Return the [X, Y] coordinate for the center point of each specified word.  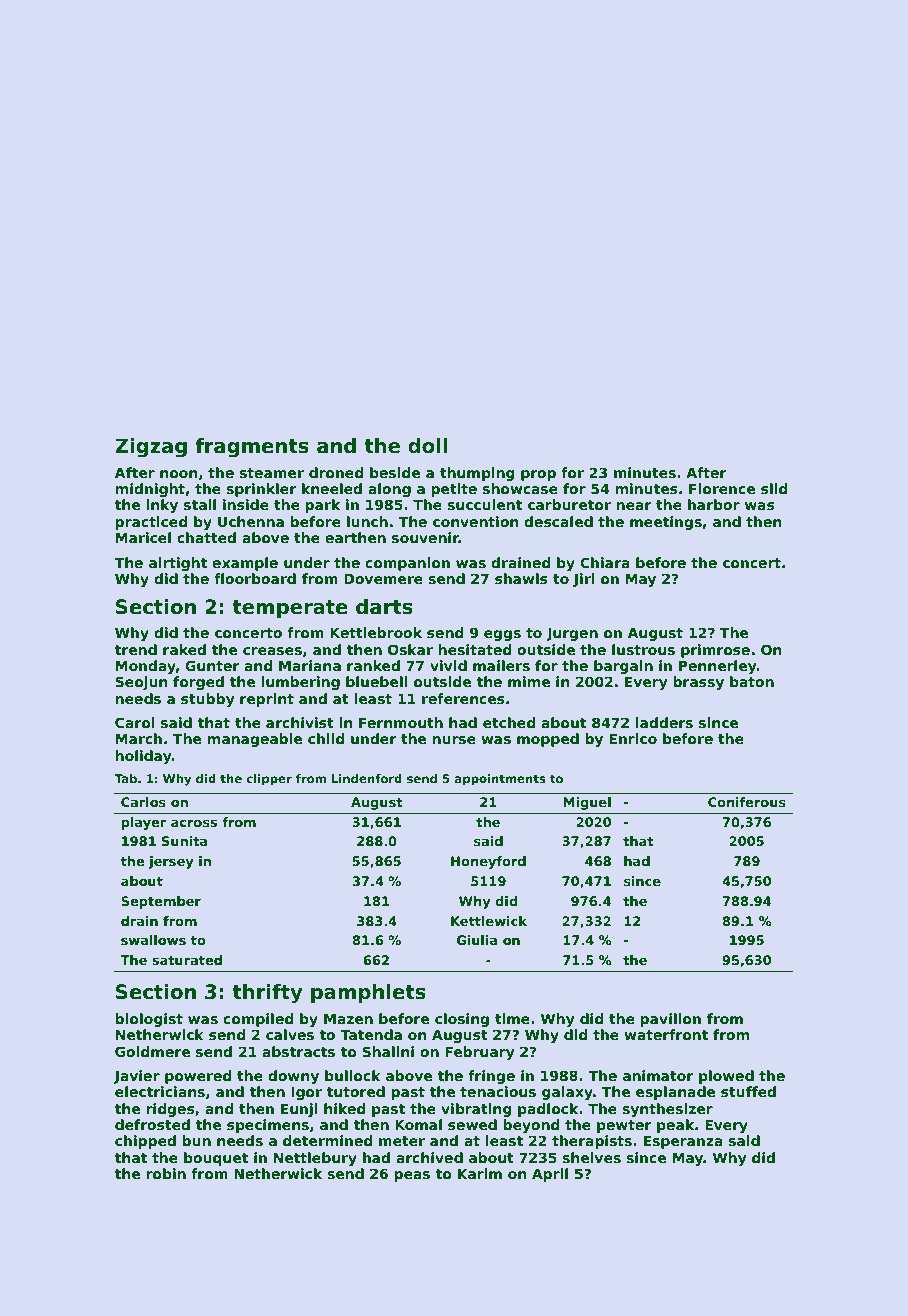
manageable [254, 740]
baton [752, 681]
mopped [548, 740]
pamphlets [368, 993]
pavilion [670, 1020]
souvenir [425, 537]
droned [336, 472]
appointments [500, 780]
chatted [206, 537]
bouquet [216, 1159]
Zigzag [151, 448]
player [143, 823]
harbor [714, 504]
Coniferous [747, 802]
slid [774, 488]
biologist [149, 1020]
